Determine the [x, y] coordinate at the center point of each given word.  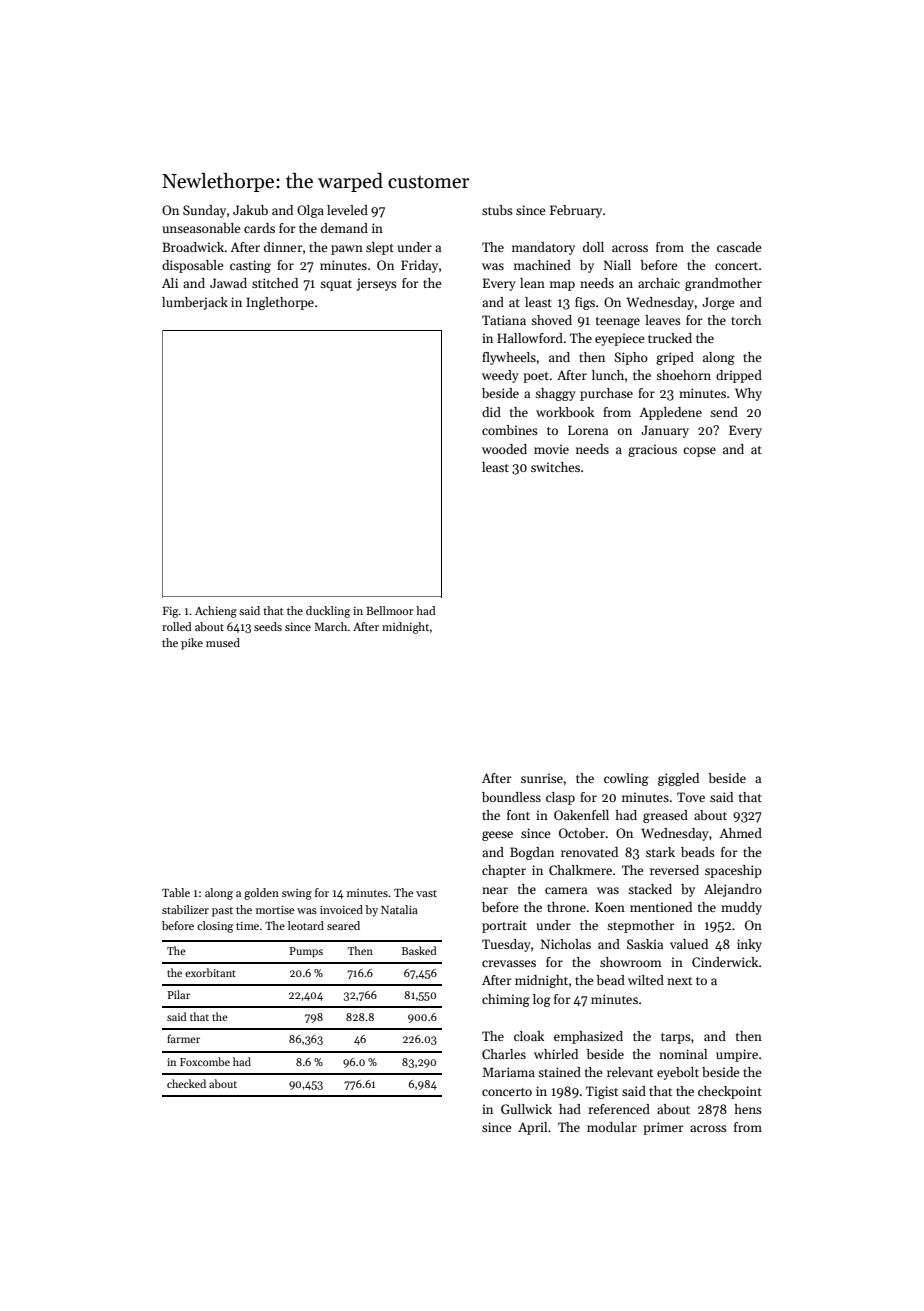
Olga [310, 211]
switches [555, 467]
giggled [678, 779]
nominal [683, 1054]
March [330, 626]
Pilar [178, 994]
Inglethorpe [280, 303]
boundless [511, 797]
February [576, 211]
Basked [419, 950]
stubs [497, 210]
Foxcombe [205, 1061]
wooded [504, 449]
